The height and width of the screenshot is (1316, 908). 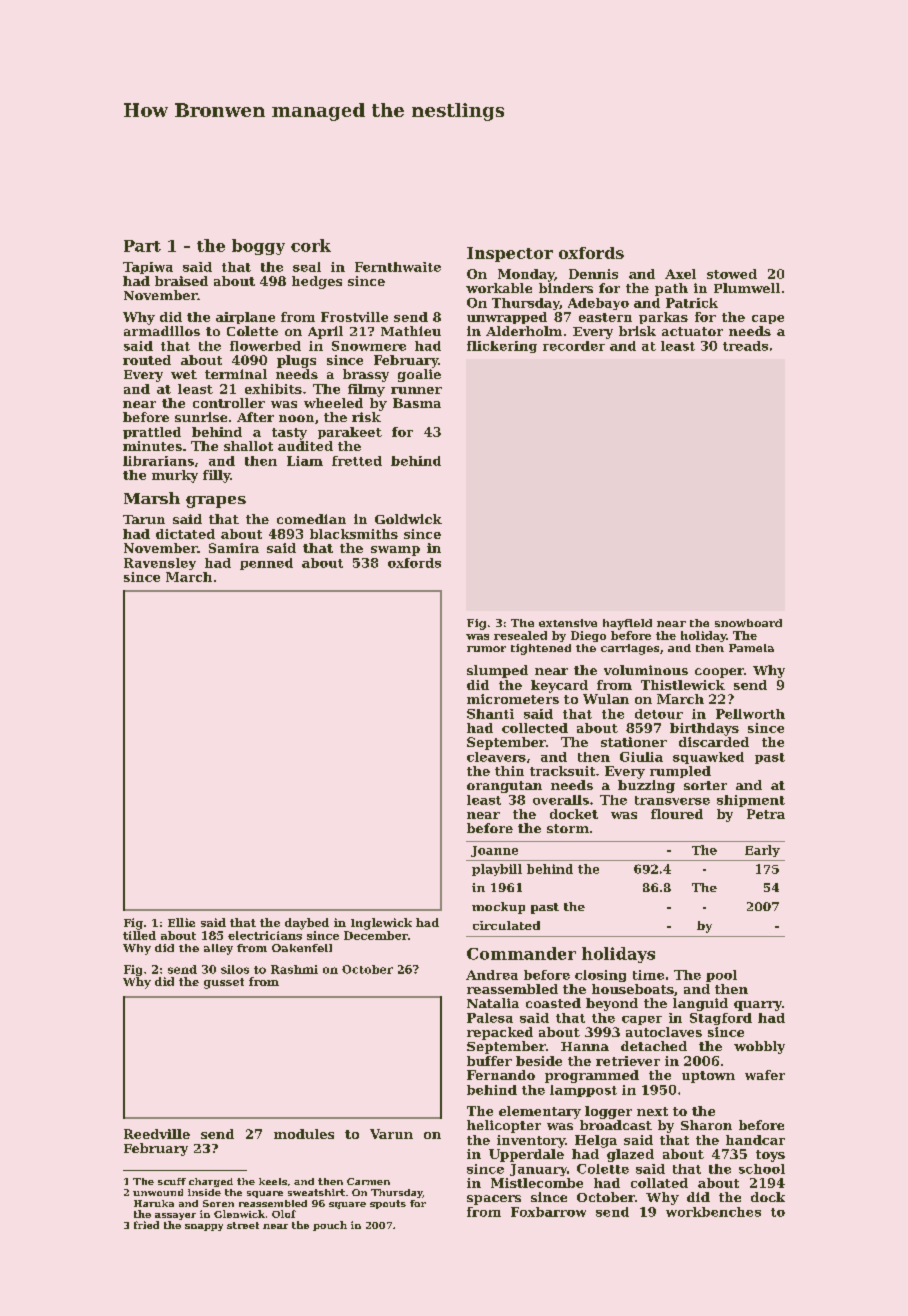 What do you see at coordinates (304, 1134) in the screenshot?
I see `modules` at bounding box center [304, 1134].
